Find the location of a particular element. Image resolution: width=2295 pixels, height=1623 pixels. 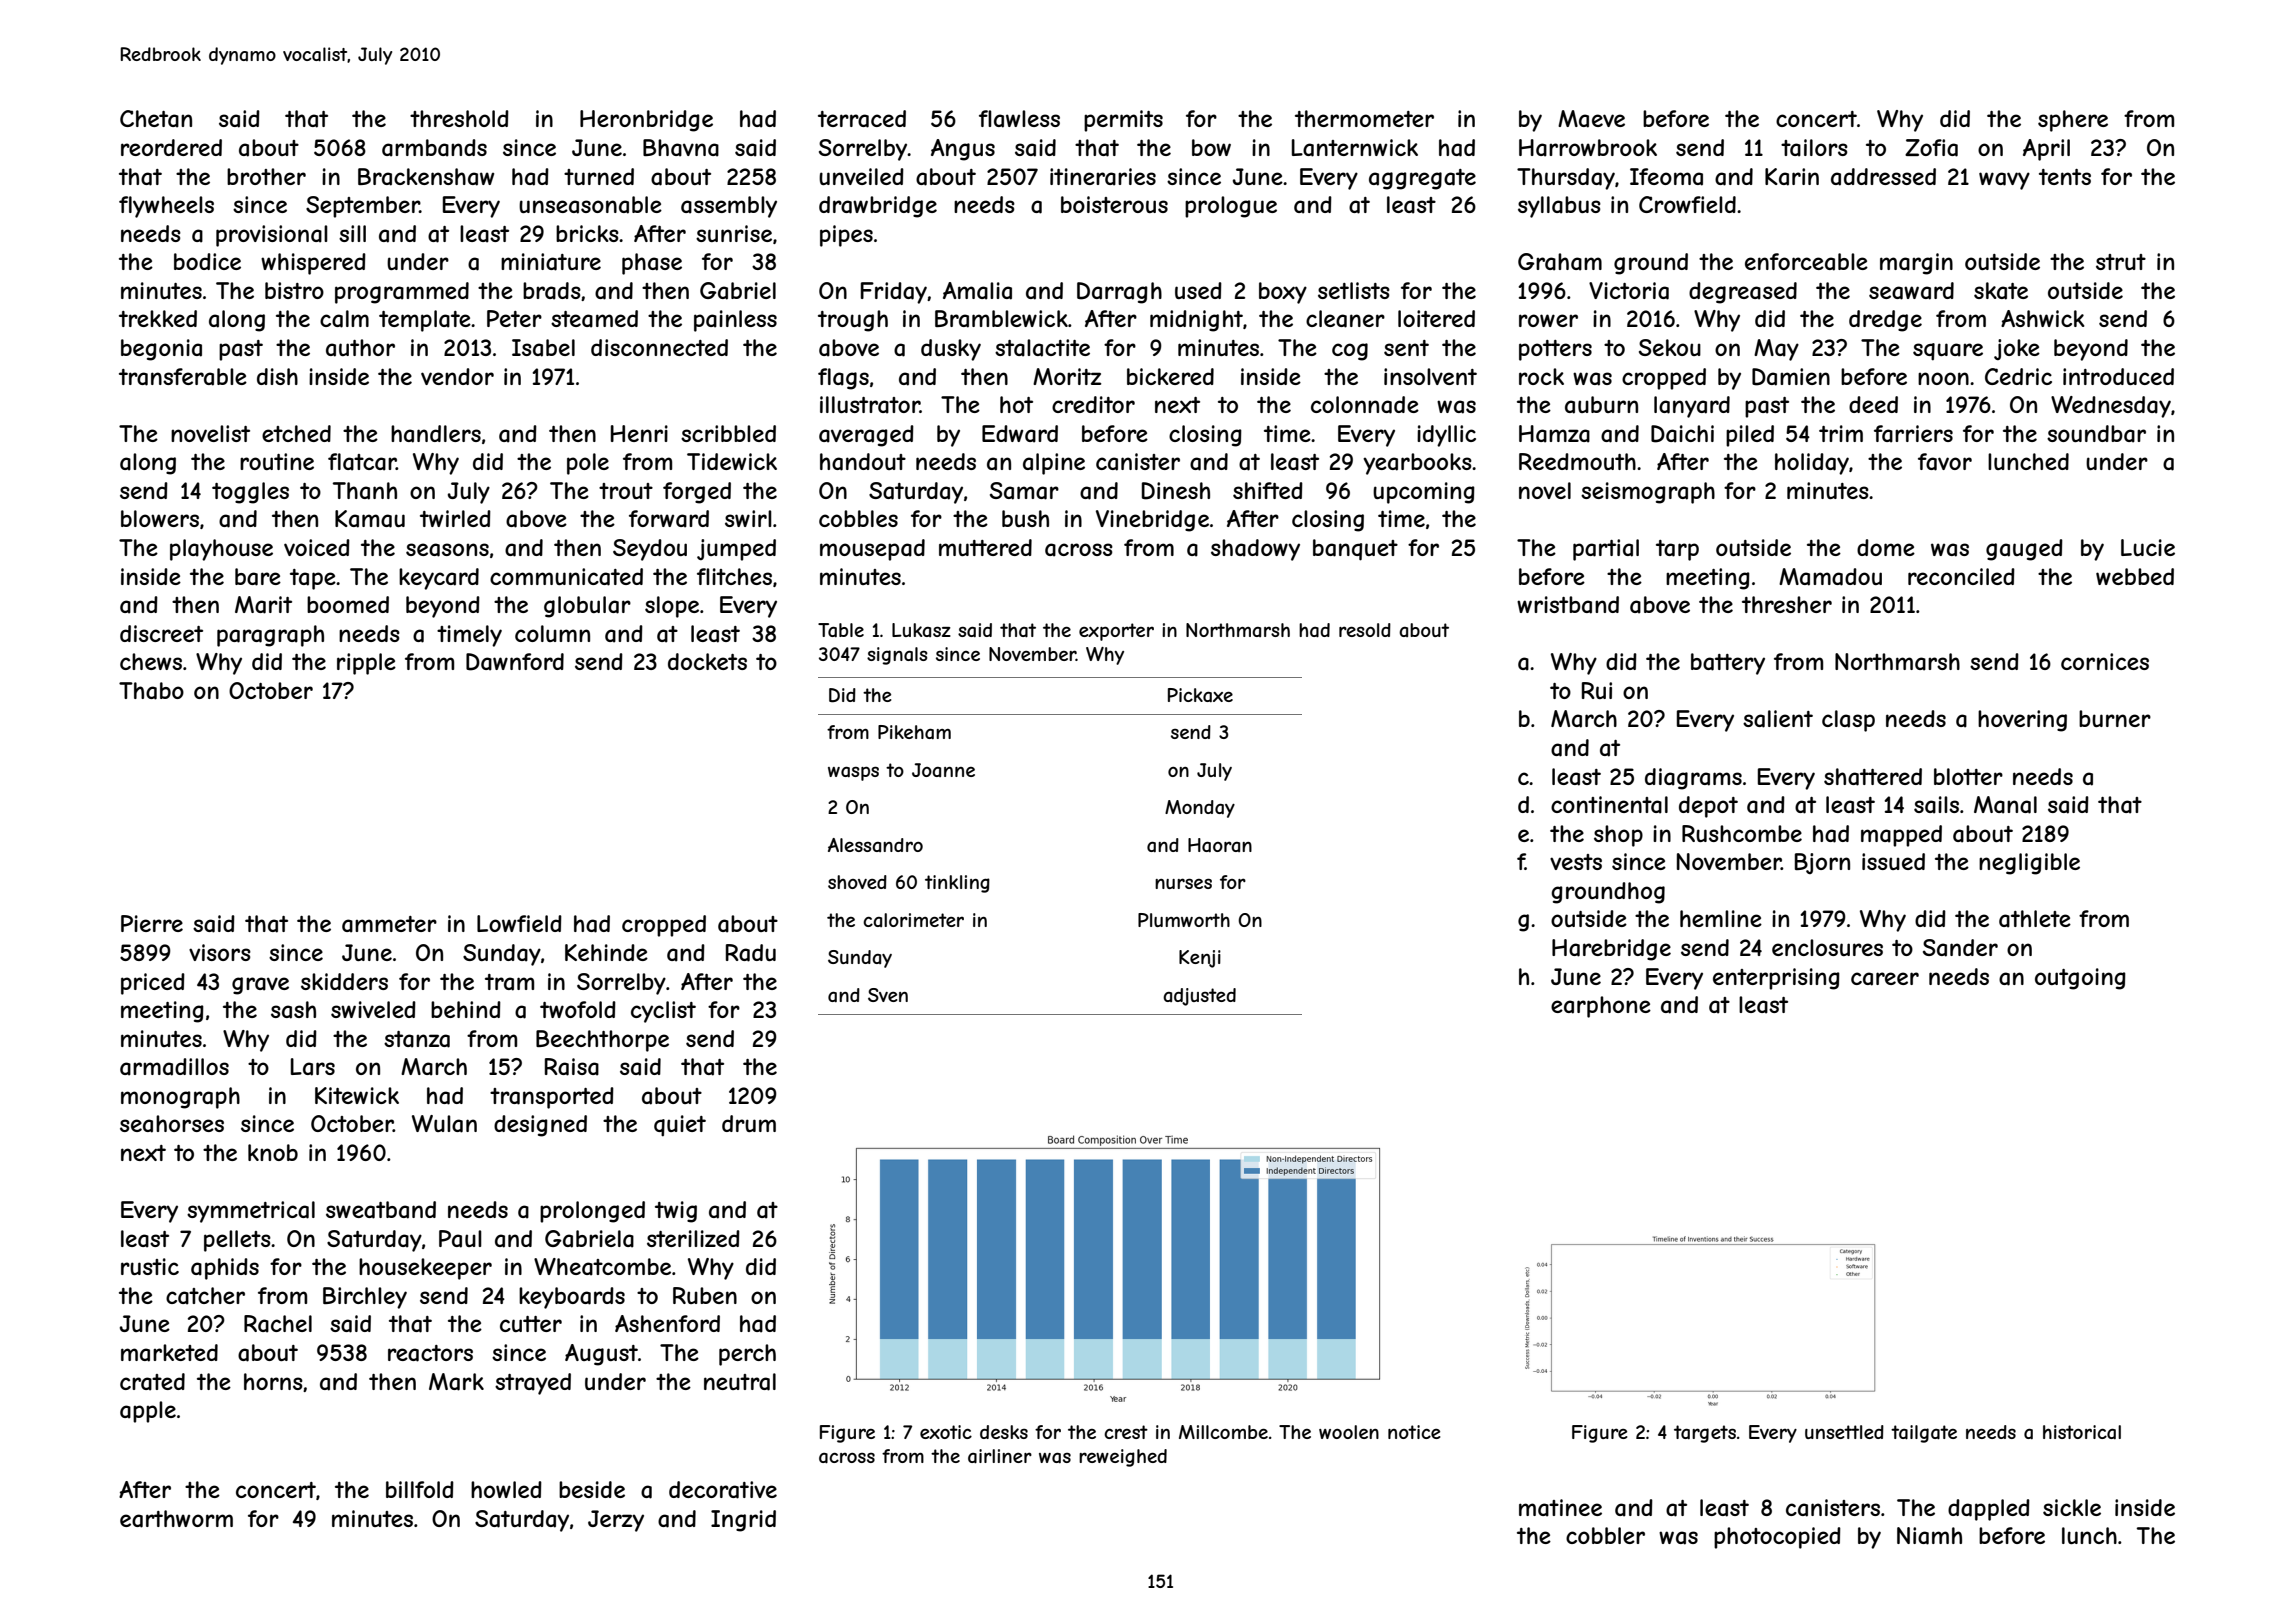

ammeter is located at coordinates (389, 924).
